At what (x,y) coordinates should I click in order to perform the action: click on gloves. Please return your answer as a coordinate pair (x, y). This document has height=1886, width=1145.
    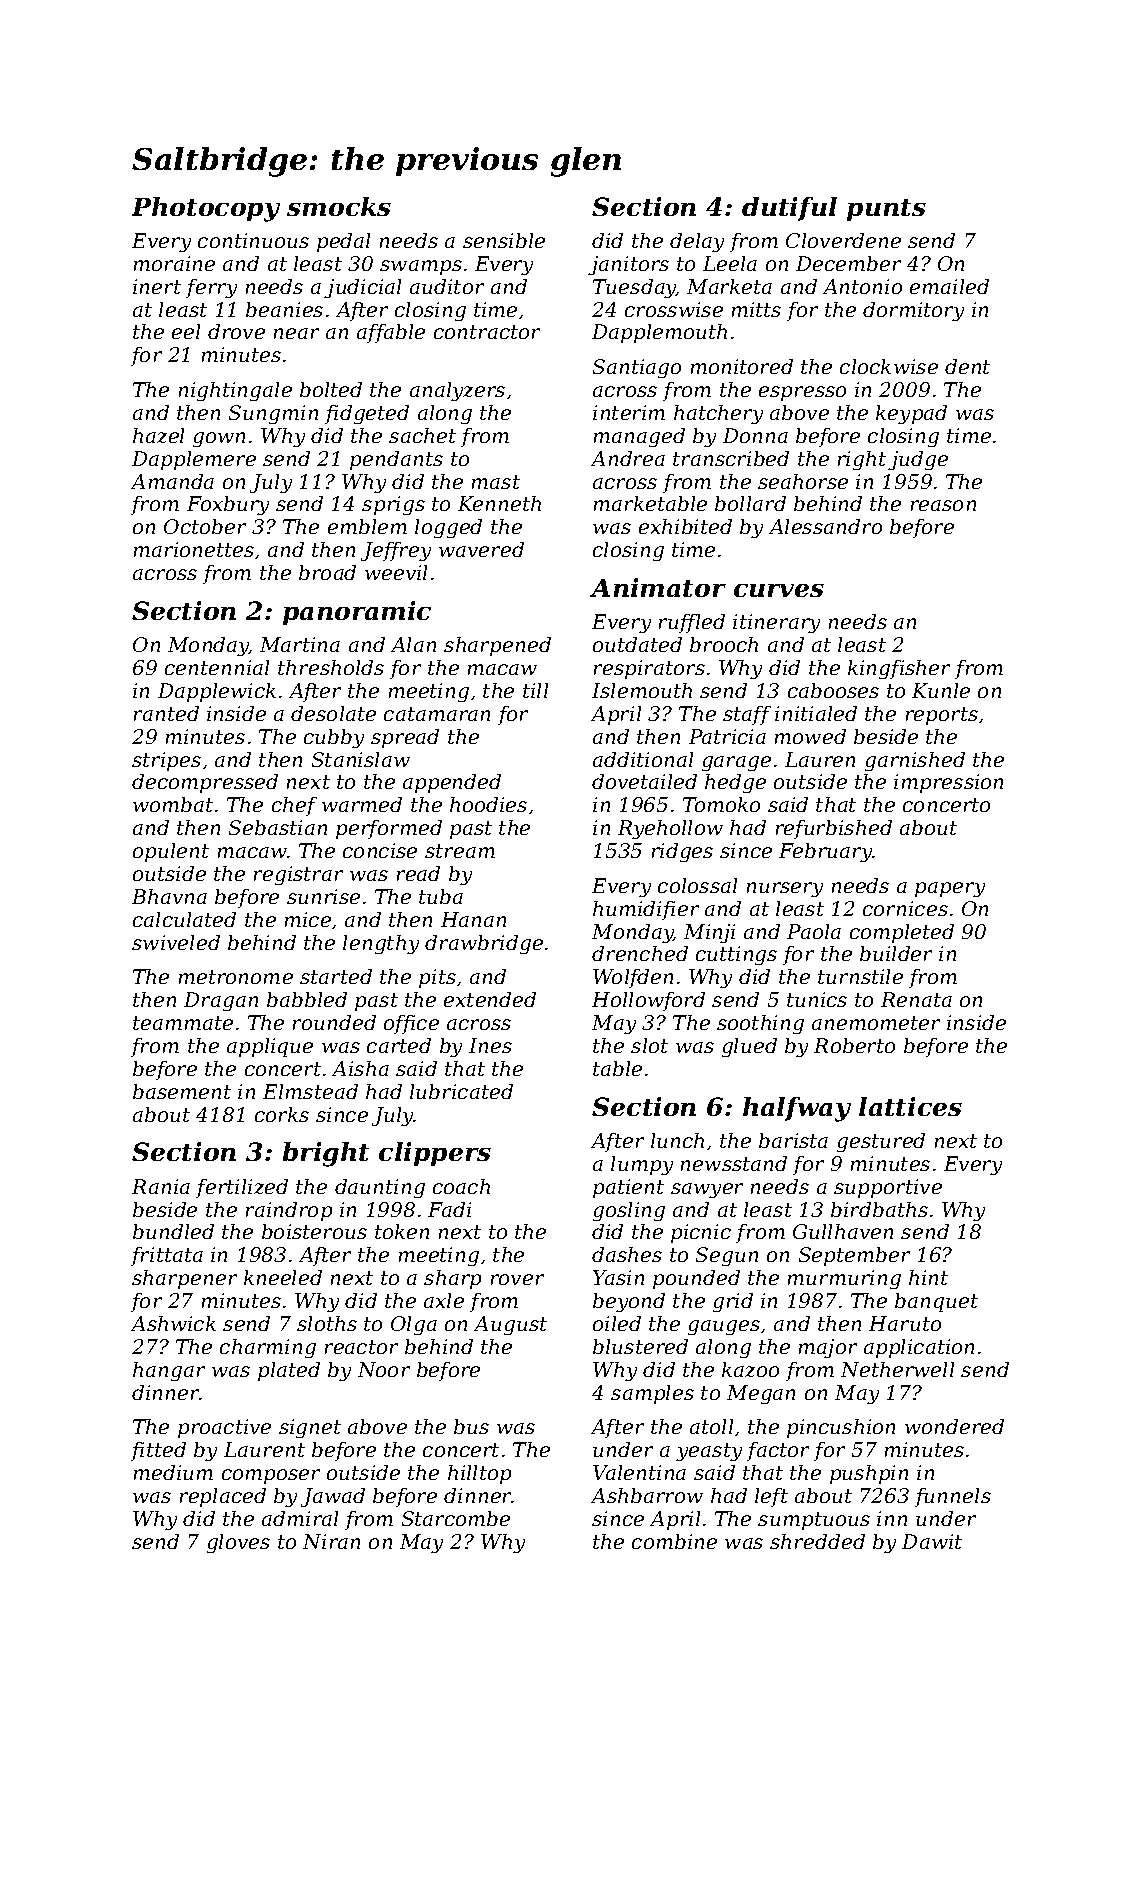
    Looking at the image, I should click on (238, 1543).
